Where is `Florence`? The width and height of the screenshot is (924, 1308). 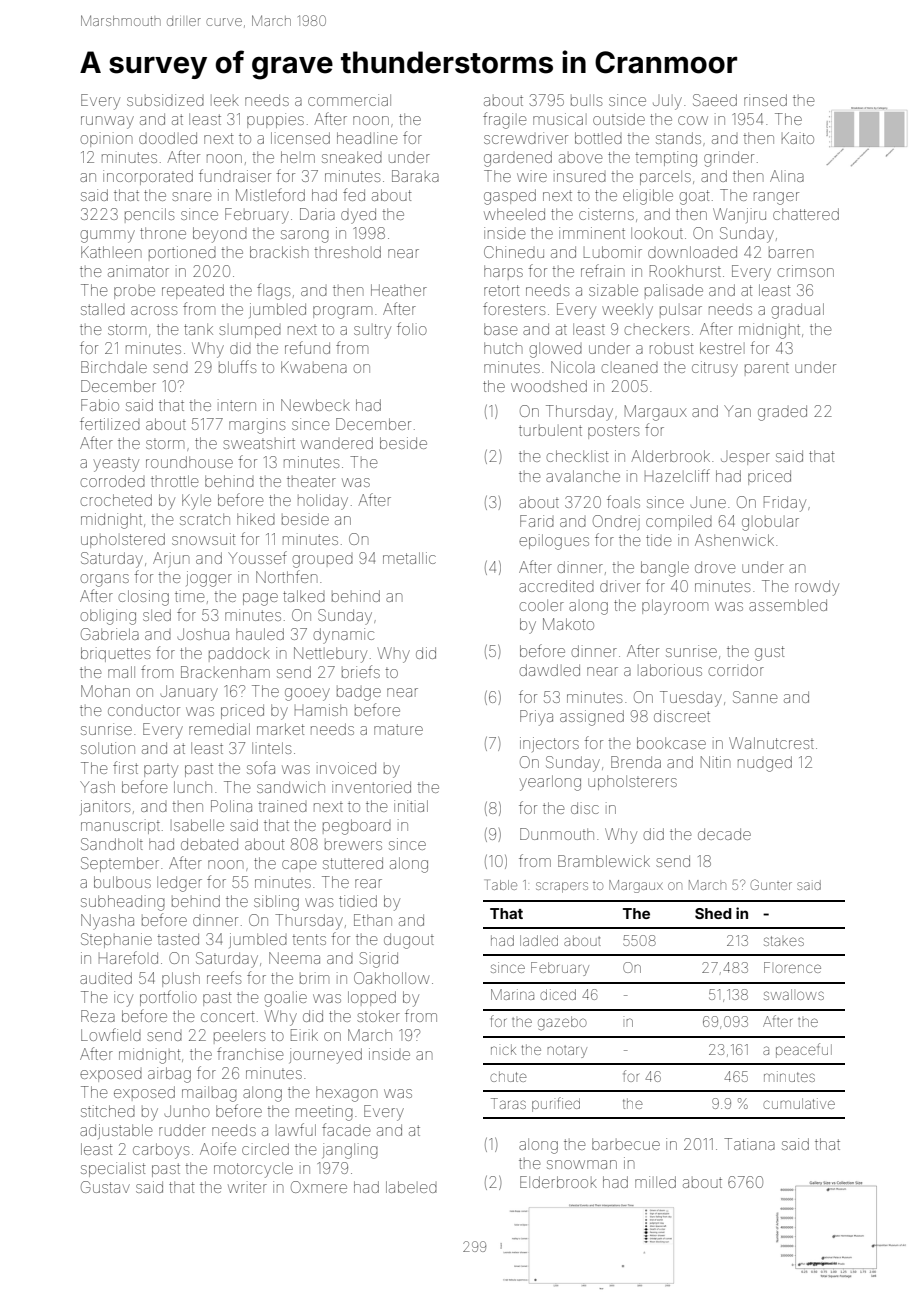 Florence is located at coordinates (792, 967).
